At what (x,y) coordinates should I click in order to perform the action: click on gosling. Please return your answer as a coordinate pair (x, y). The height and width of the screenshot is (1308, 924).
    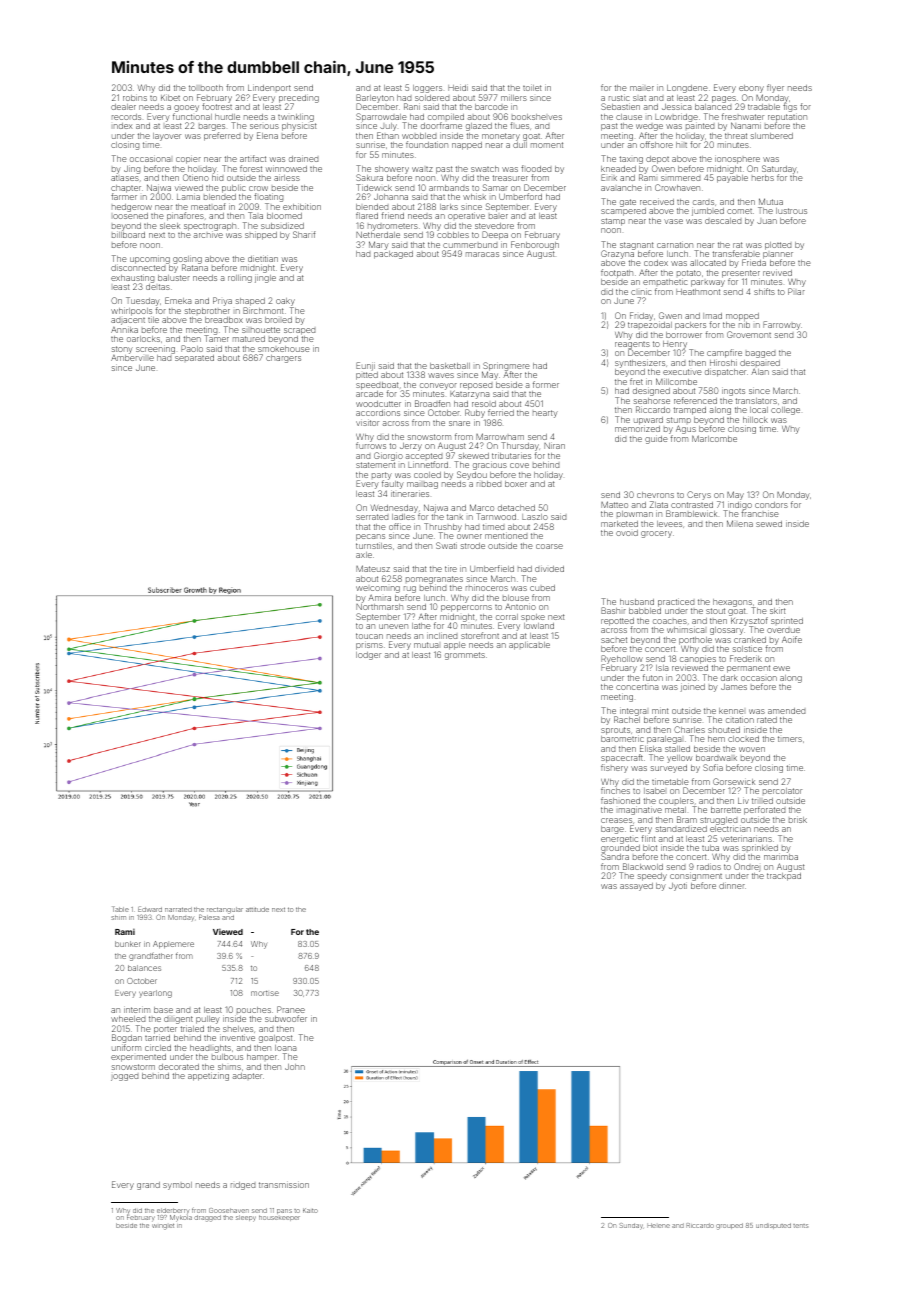
    Looking at the image, I should click on (187, 260).
